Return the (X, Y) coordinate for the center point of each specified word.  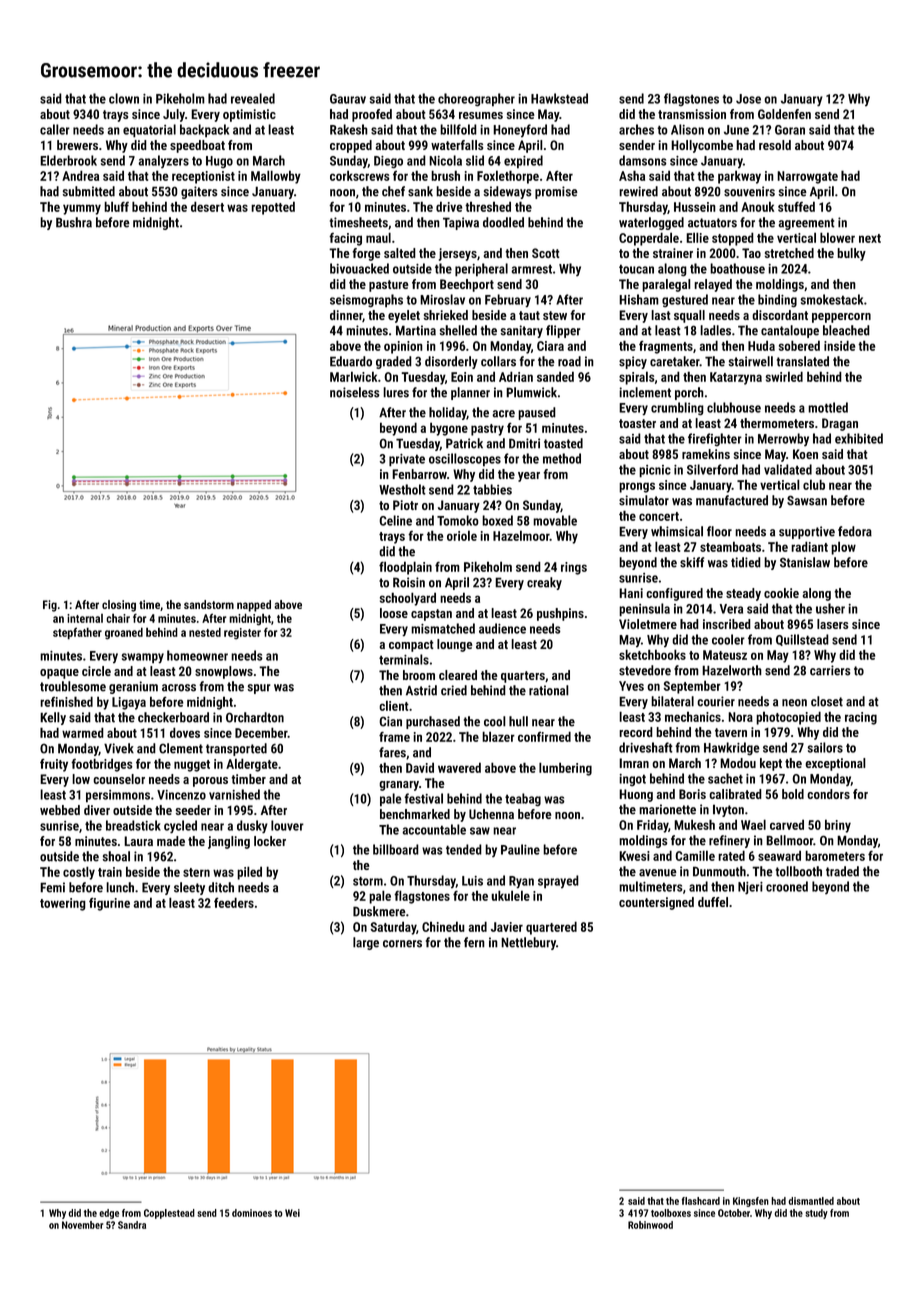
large (366, 943)
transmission (692, 114)
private (407, 460)
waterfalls (457, 145)
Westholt (402, 489)
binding (777, 300)
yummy (82, 209)
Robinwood (650, 1225)
